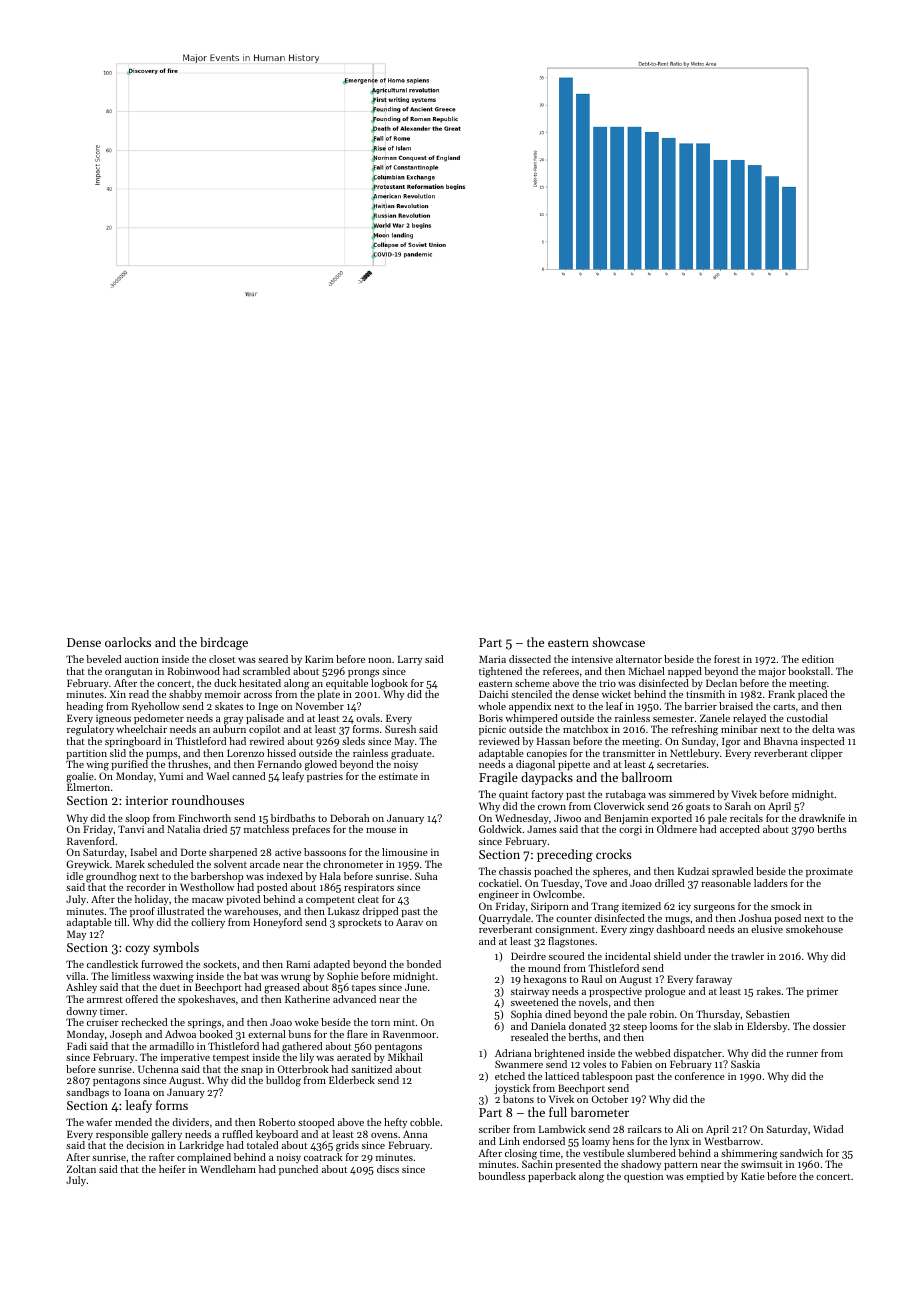 Image resolution: width=924 pixels, height=1308 pixels. Describe the element at coordinates (827, 754) in the screenshot. I see `clipper` at that location.
